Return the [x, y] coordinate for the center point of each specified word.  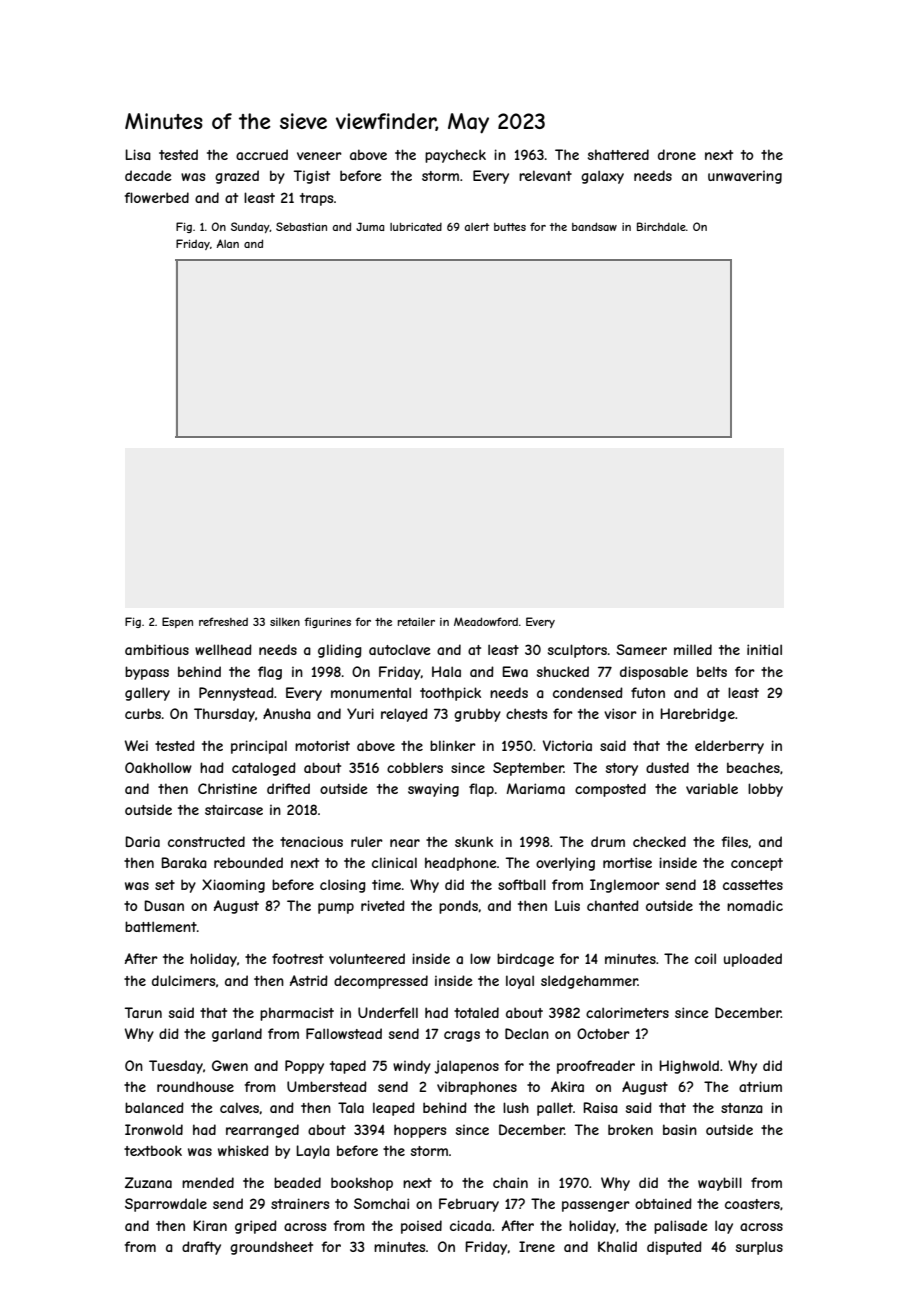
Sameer [641, 649]
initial [764, 649]
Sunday [250, 227]
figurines [327, 622]
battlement [161, 926]
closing [343, 886]
